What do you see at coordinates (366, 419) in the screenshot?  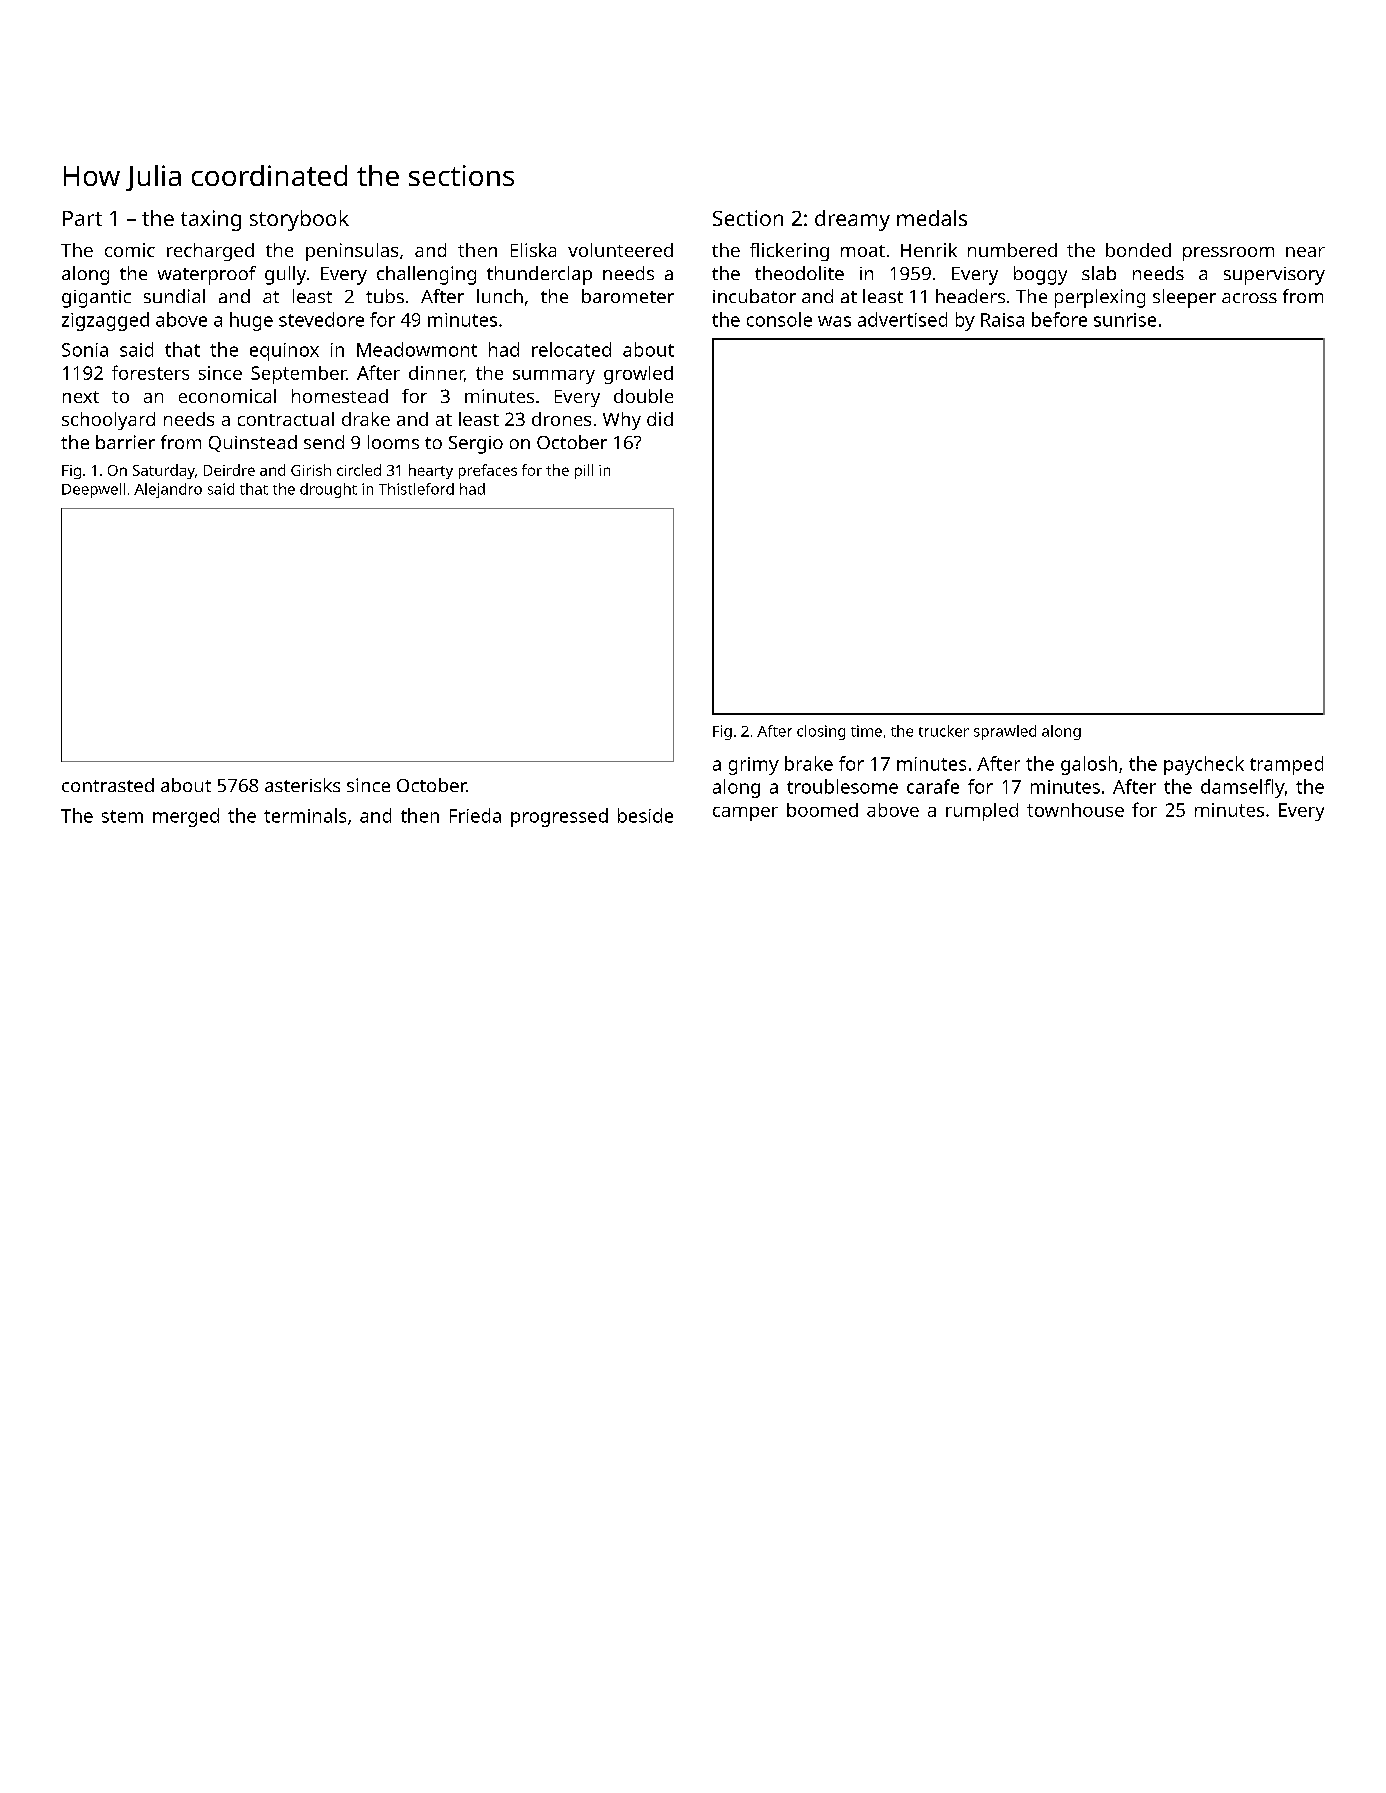 I see `drake` at bounding box center [366, 419].
